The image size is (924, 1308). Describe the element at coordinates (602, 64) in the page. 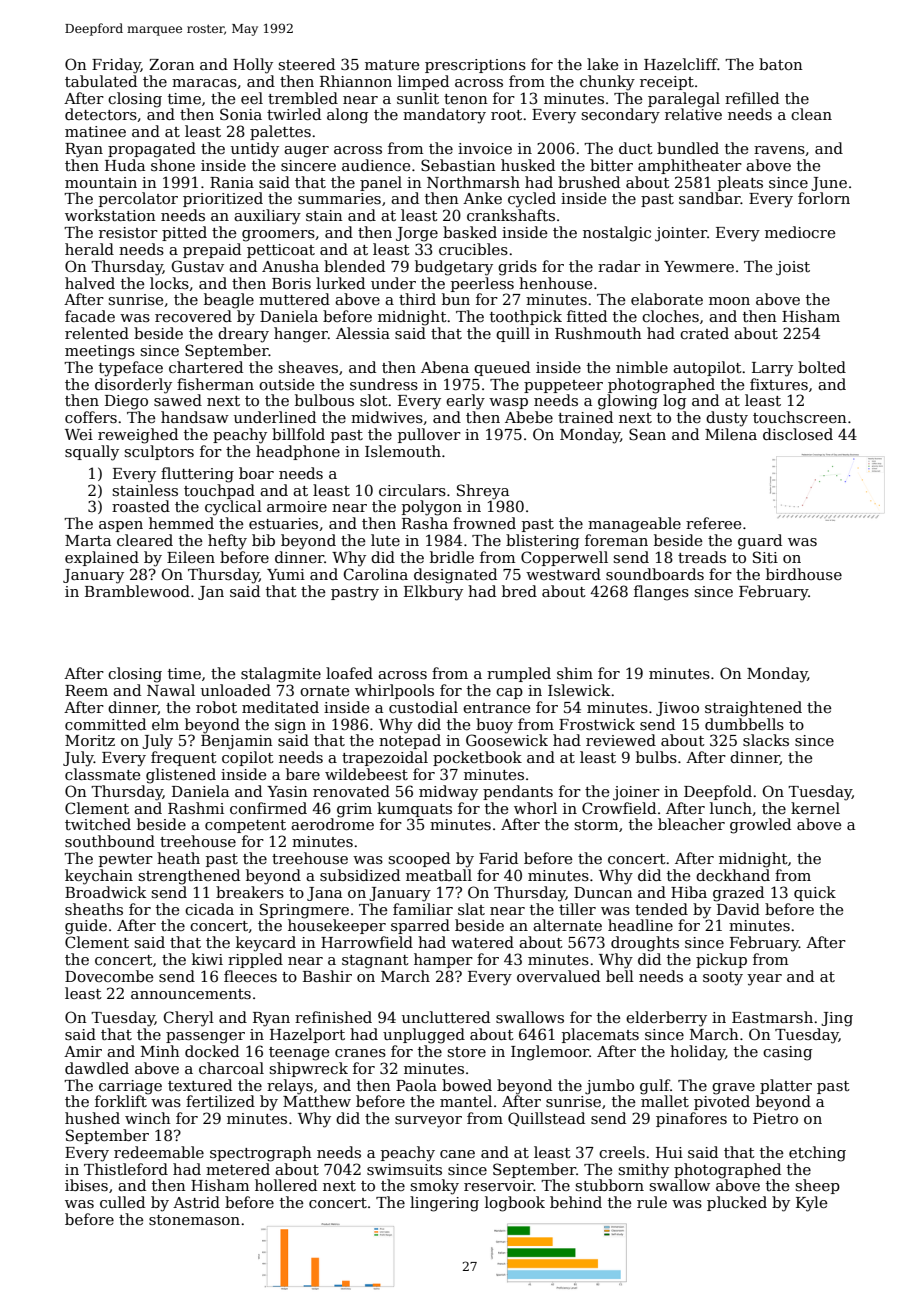

I see `lake` at that location.
